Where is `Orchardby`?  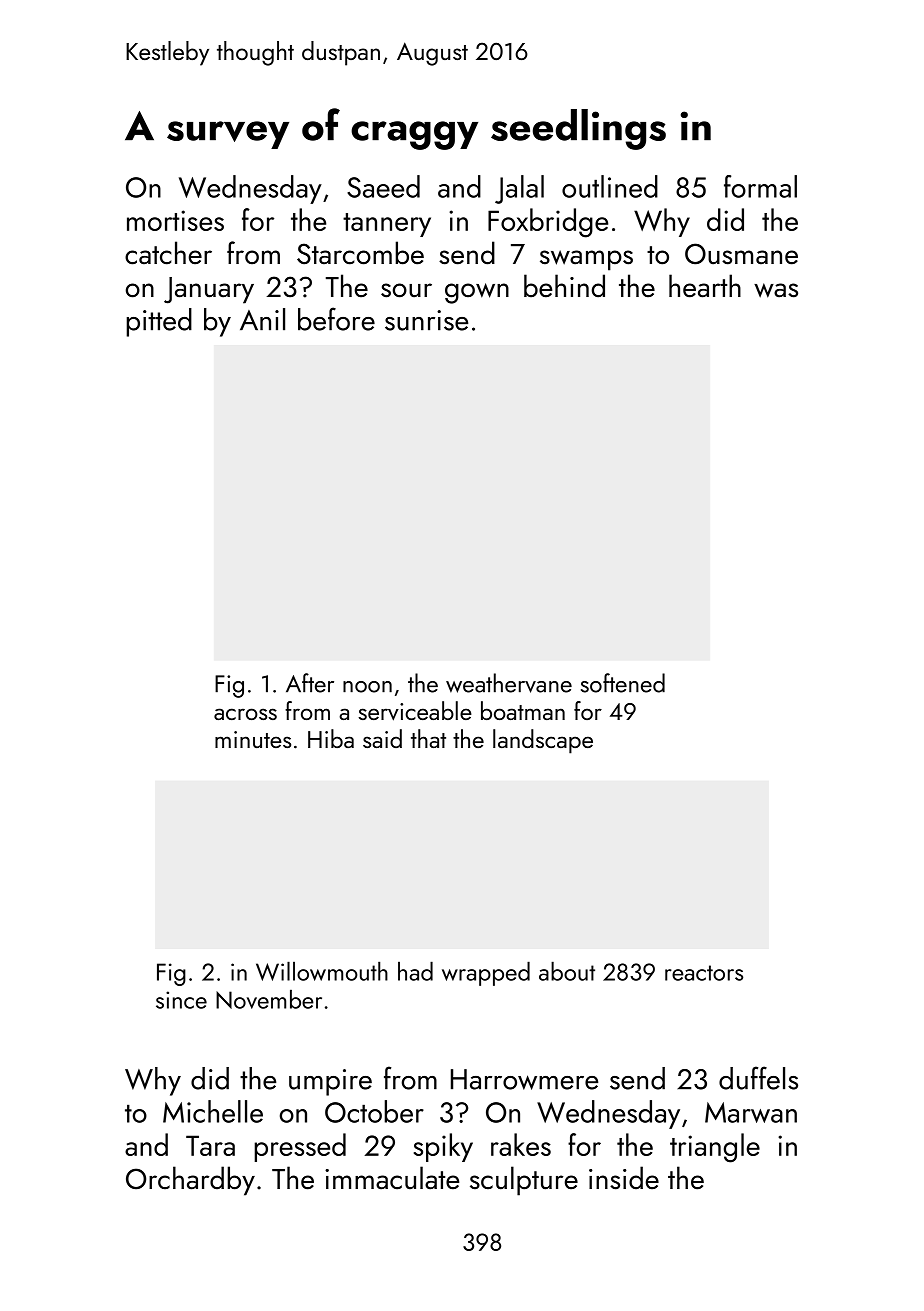 Orchardby is located at coordinates (190, 1181).
